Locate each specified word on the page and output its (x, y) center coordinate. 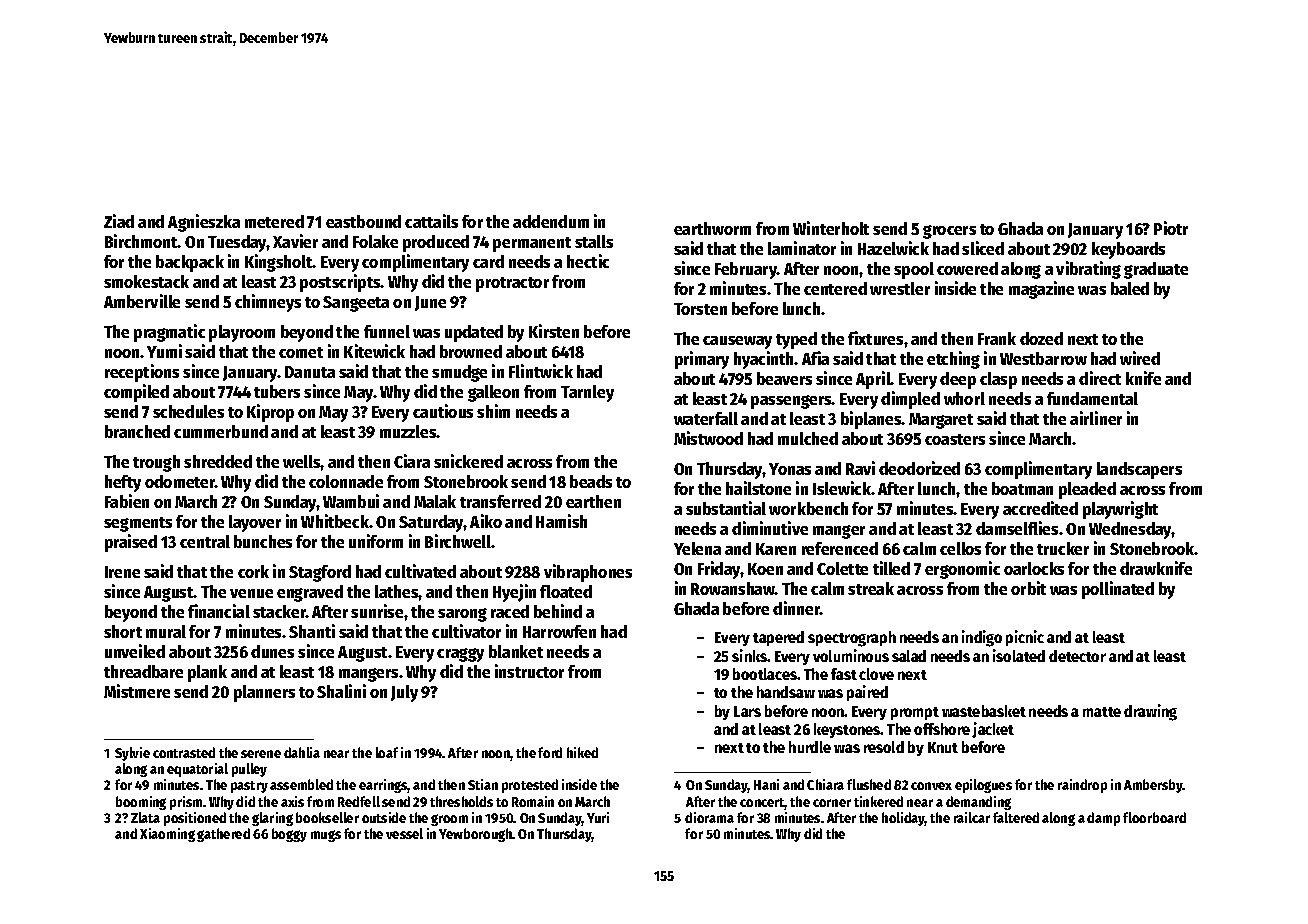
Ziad (119, 221)
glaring (272, 819)
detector (1077, 656)
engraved (310, 593)
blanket (516, 651)
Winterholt (831, 228)
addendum (551, 221)
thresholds (461, 801)
